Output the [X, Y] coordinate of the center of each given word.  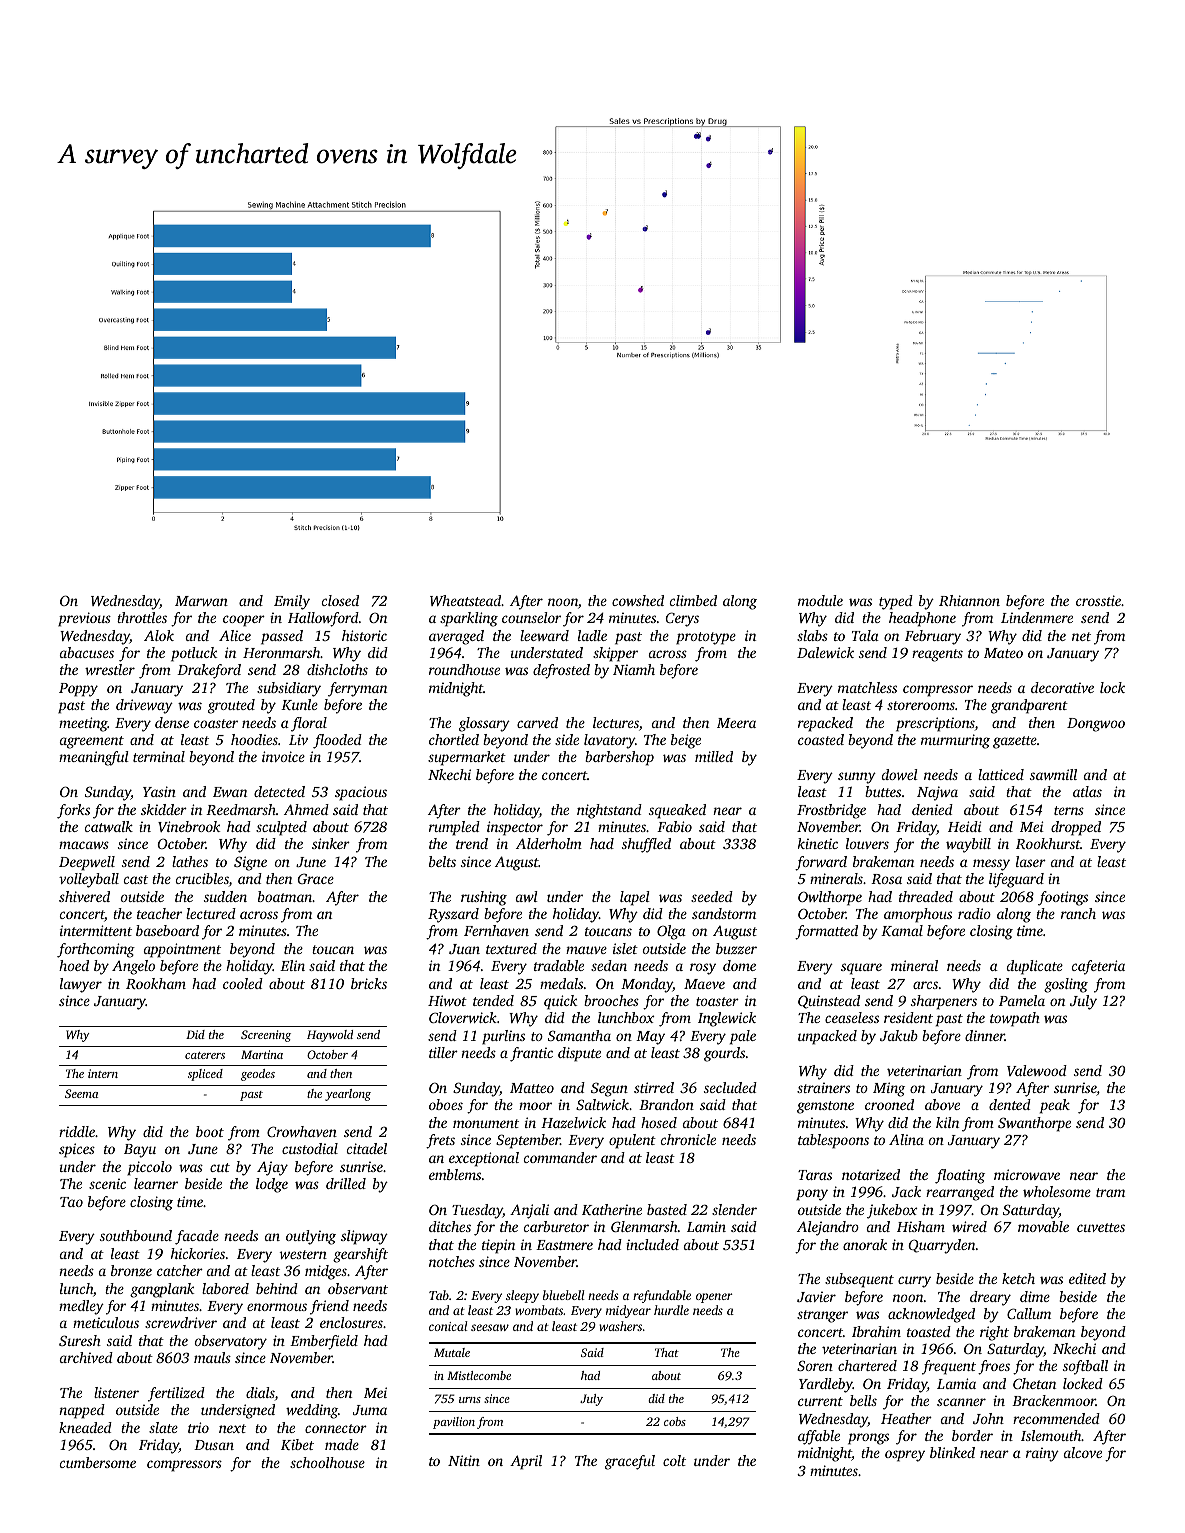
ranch [1078, 913]
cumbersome [98, 1462]
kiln [947, 1122]
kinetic [818, 843]
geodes [258, 1075]
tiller [443, 1052]
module [820, 600]
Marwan [201, 601]
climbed [693, 600]
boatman [285, 896]
